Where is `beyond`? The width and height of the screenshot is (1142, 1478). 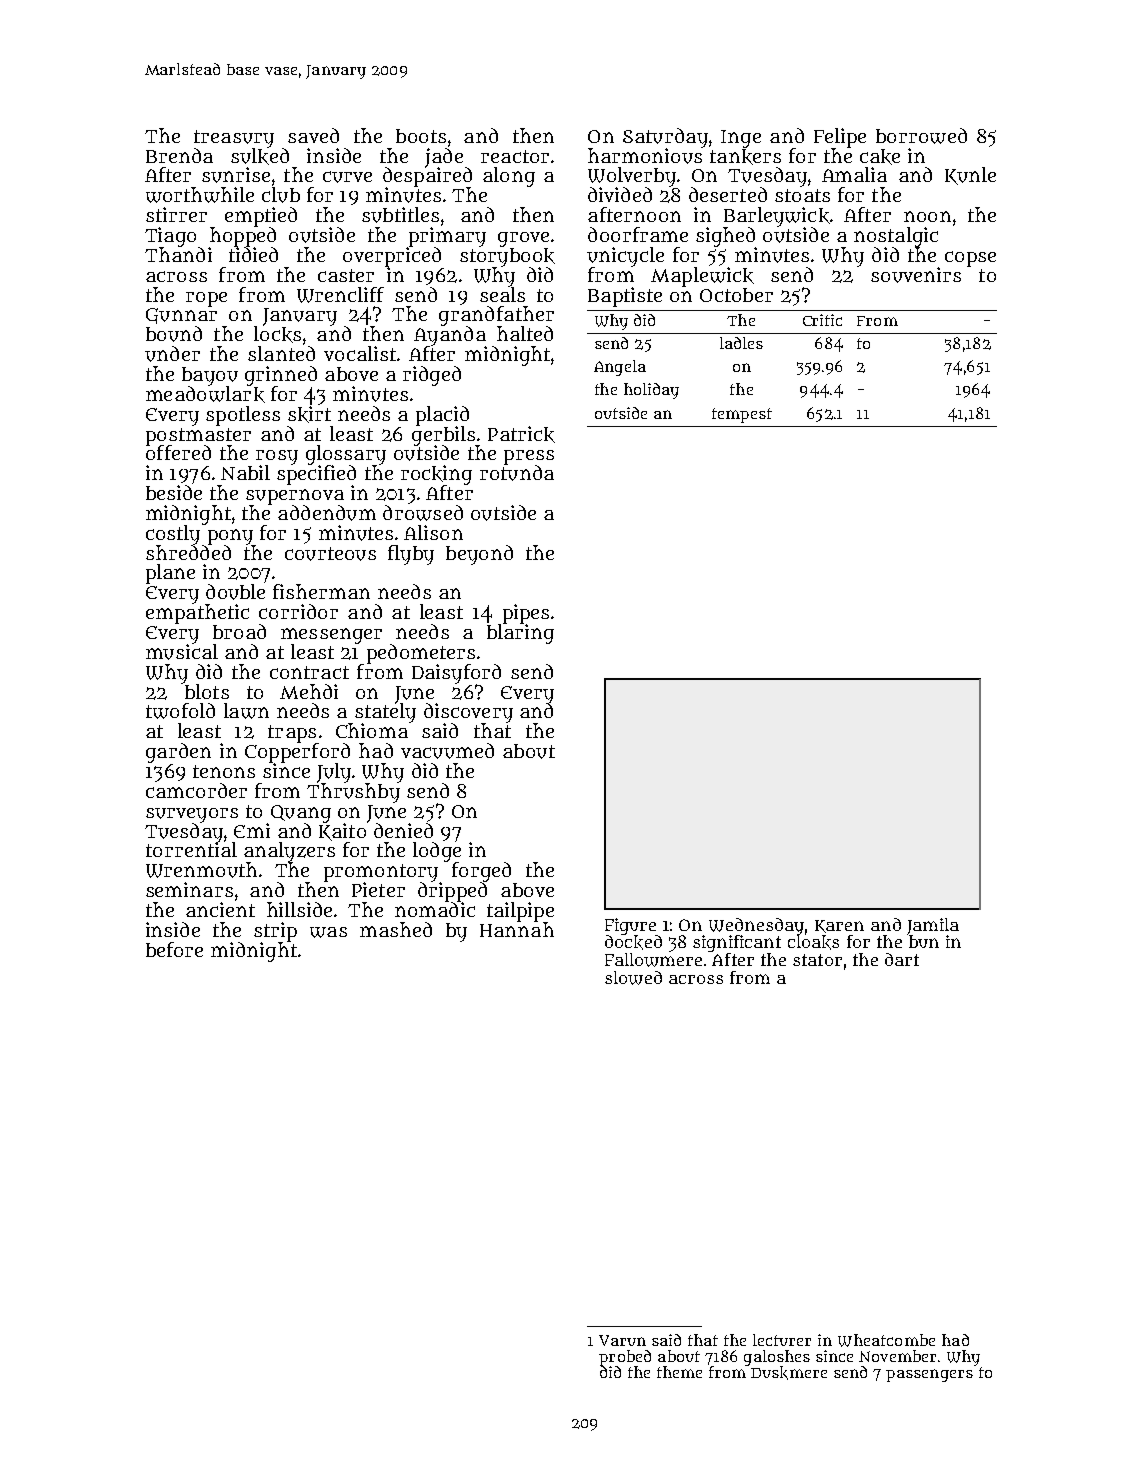
beyond is located at coordinates (479, 555).
